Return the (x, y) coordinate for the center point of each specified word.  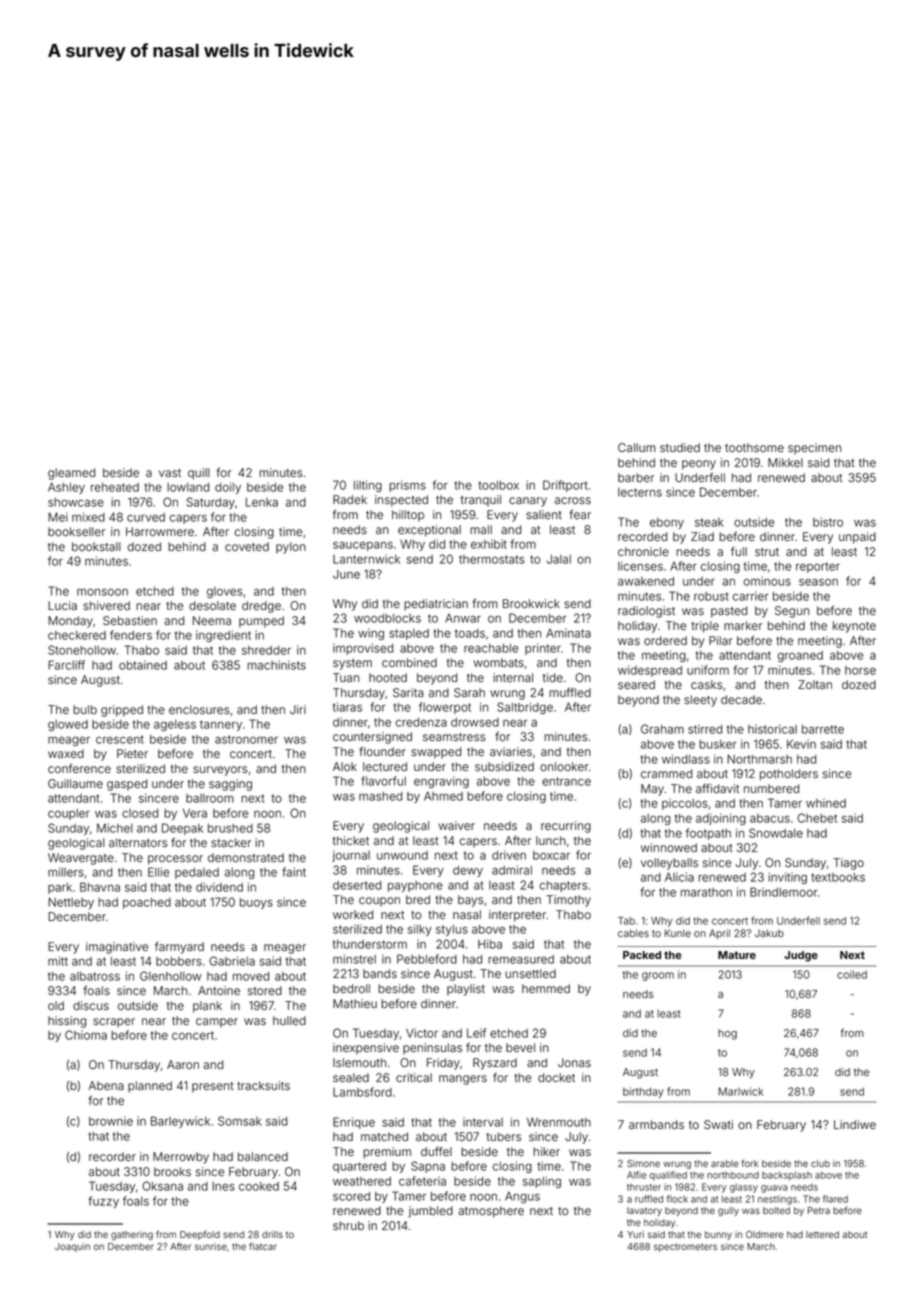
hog (727, 1034)
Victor (422, 1033)
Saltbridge (525, 708)
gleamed (71, 474)
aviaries (511, 751)
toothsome (754, 448)
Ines (223, 1186)
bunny (718, 1235)
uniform (708, 670)
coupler (69, 814)
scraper (114, 1022)
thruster (644, 1187)
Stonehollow (82, 650)
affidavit (717, 788)
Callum (637, 447)
